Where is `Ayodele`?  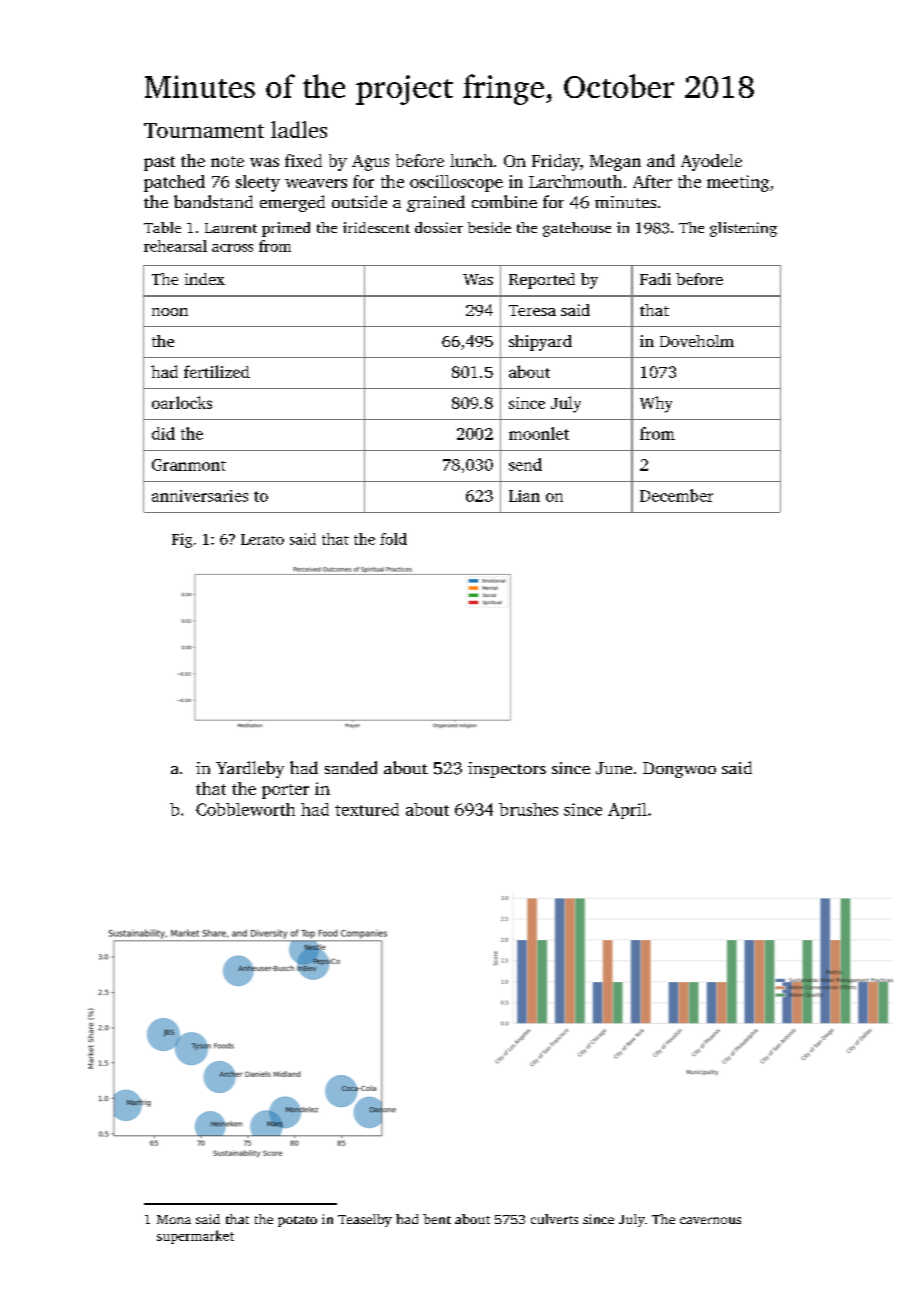 Ayodele is located at coordinates (711, 162).
